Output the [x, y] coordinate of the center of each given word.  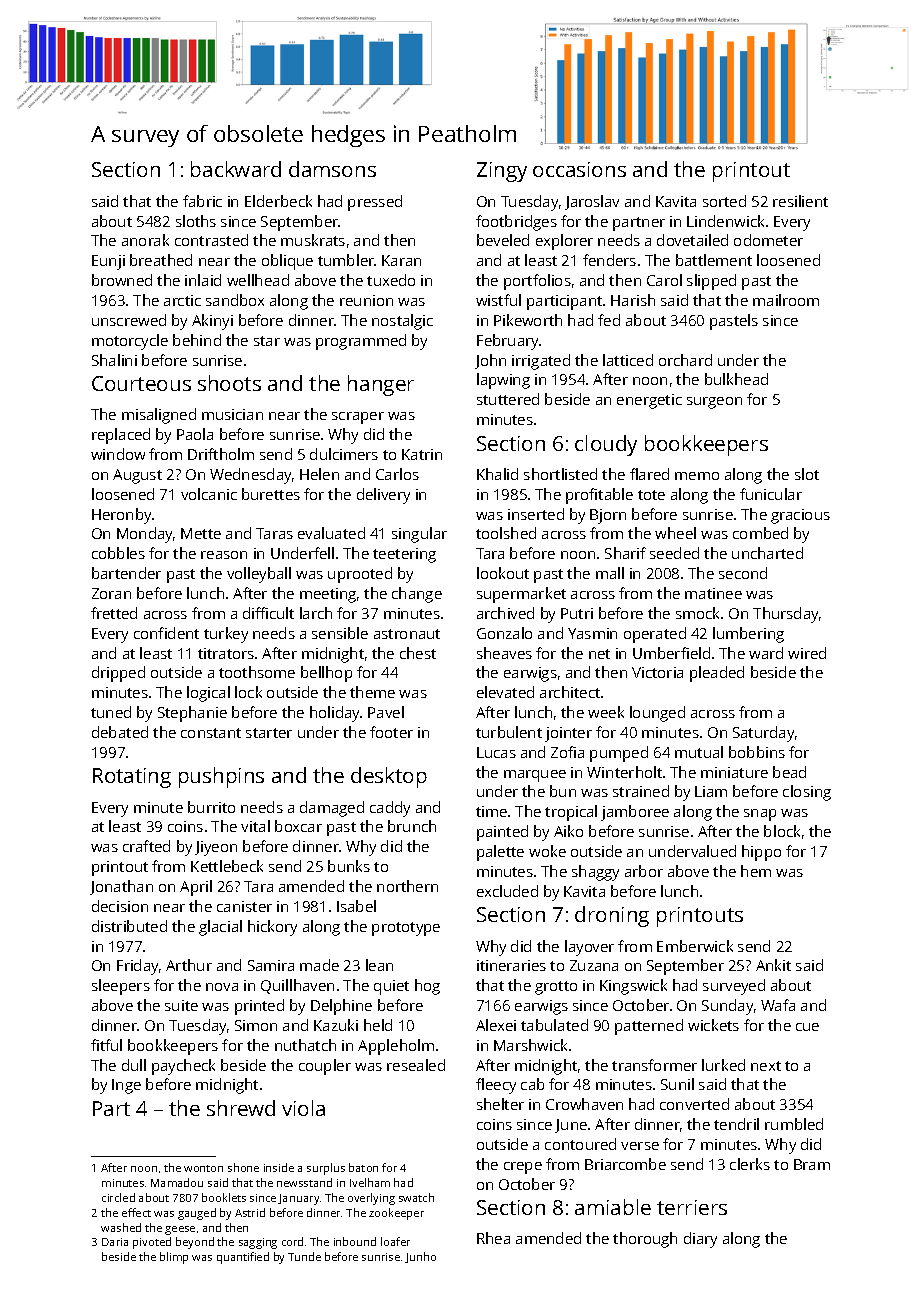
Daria [115, 1242]
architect [570, 692]
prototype [406, 929]
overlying [371, 1199]
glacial [220, 928]
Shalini [114, 360]
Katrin [422, 454]
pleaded [717, 674]
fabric [202, 201]
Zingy [502, 172]
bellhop [326, 674]
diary [700, 1240]
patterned [649, 1027]
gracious [800, 516]
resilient [800, 201]
